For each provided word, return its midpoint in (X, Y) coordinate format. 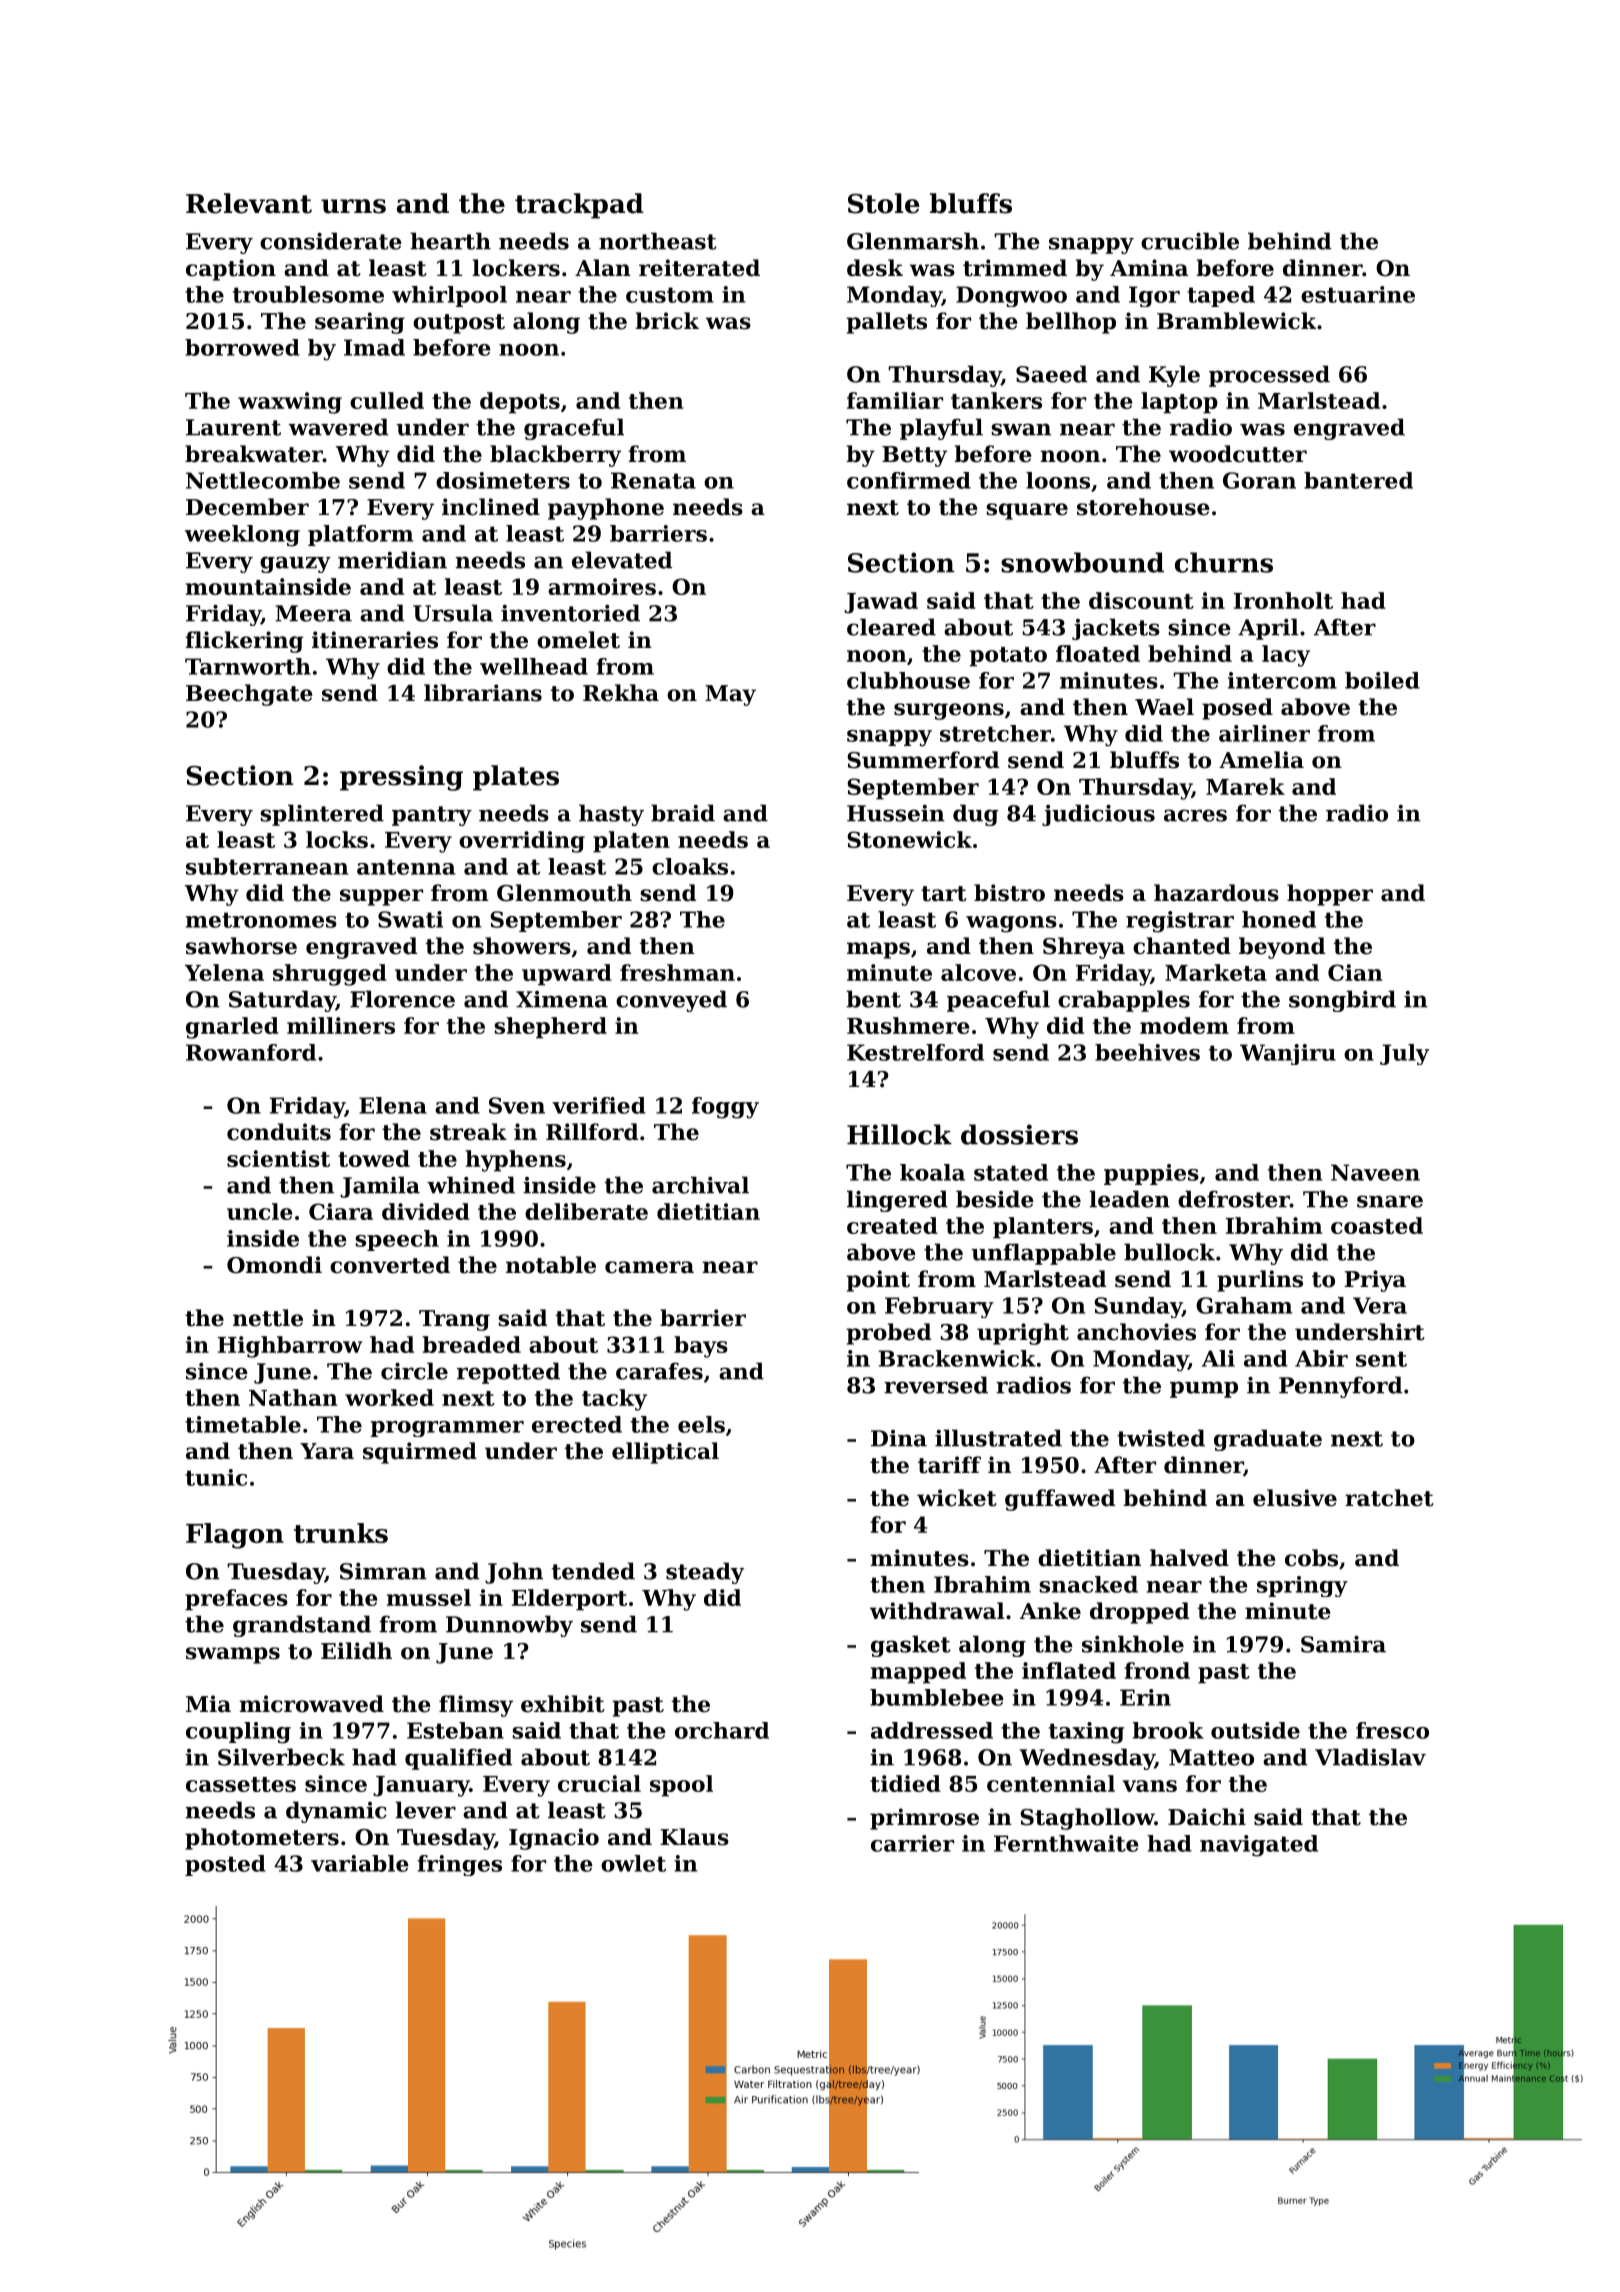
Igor (1154, 296)
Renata (653, 480)
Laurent (233, 427)
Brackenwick (957, 1358)
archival (700, 1185)
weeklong (242, 536)
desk (875, 268)
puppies (1151, 1174)
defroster (1234, 1199)
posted (225, 1865)
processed (1269, 376)
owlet (633, 1863)
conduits (279, 1132)
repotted (508, 1373)
